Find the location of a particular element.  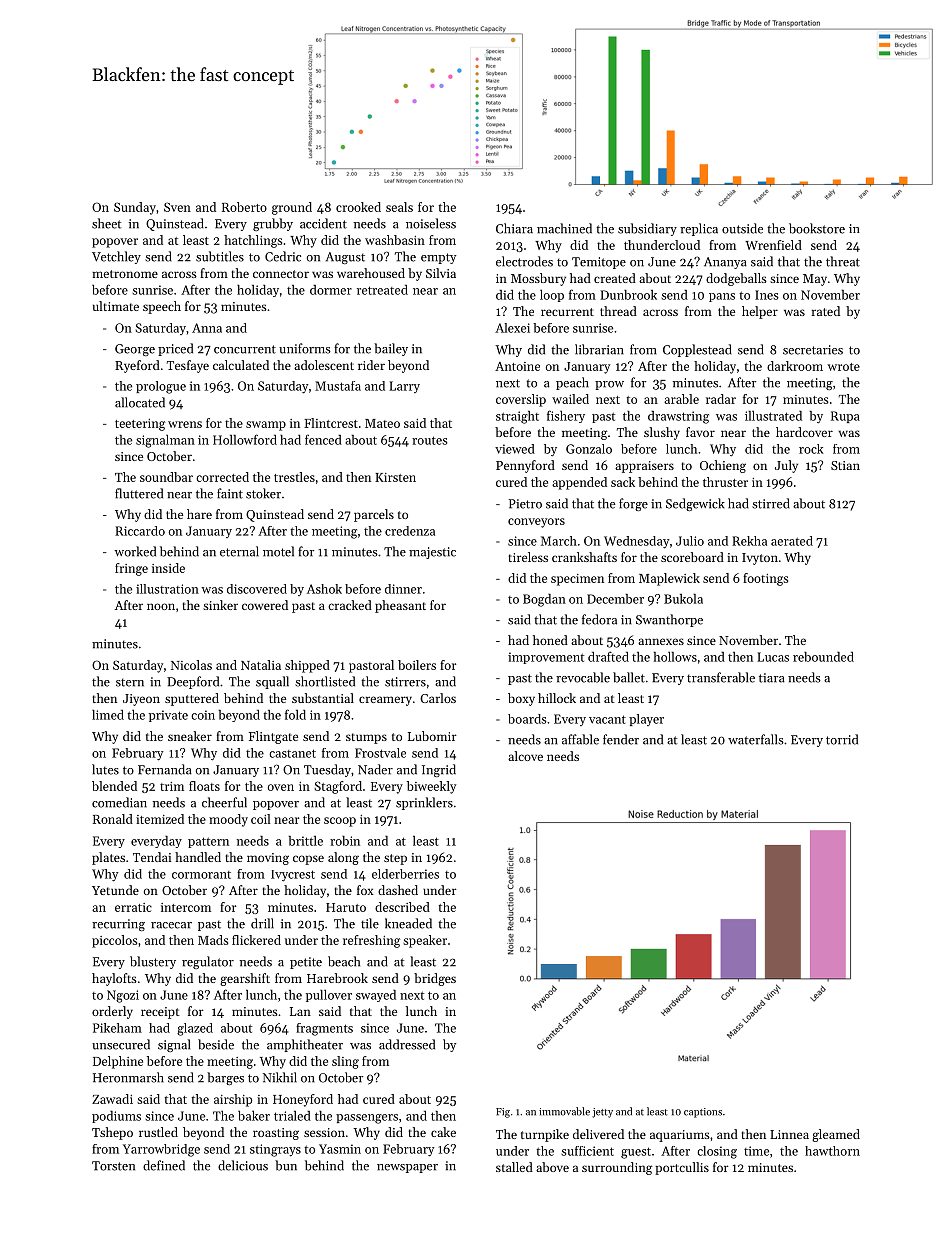

jetty is located at coordinates (602, 1113).
